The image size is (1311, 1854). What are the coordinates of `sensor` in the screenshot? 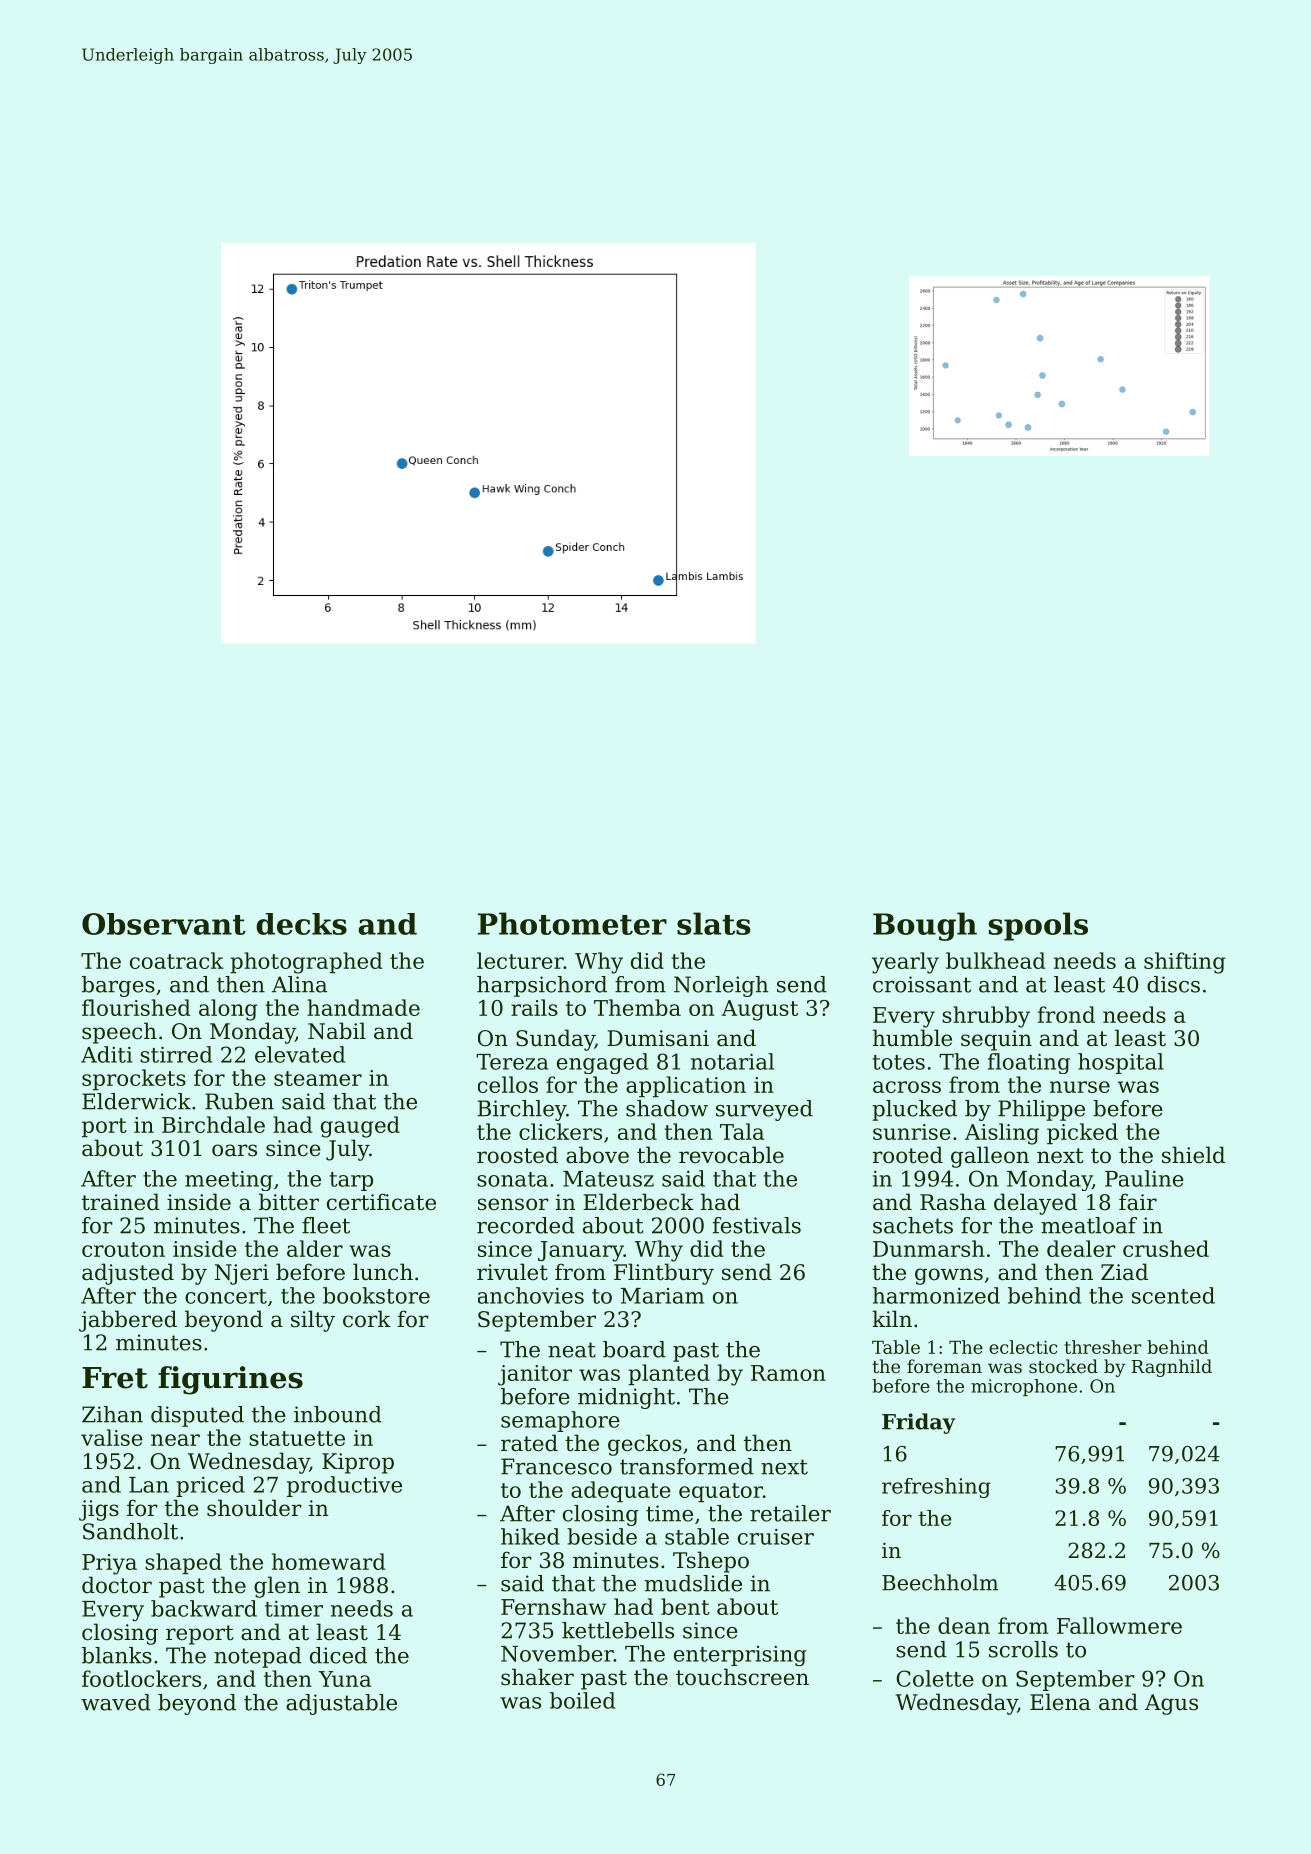 It's located at (513, 1204).
